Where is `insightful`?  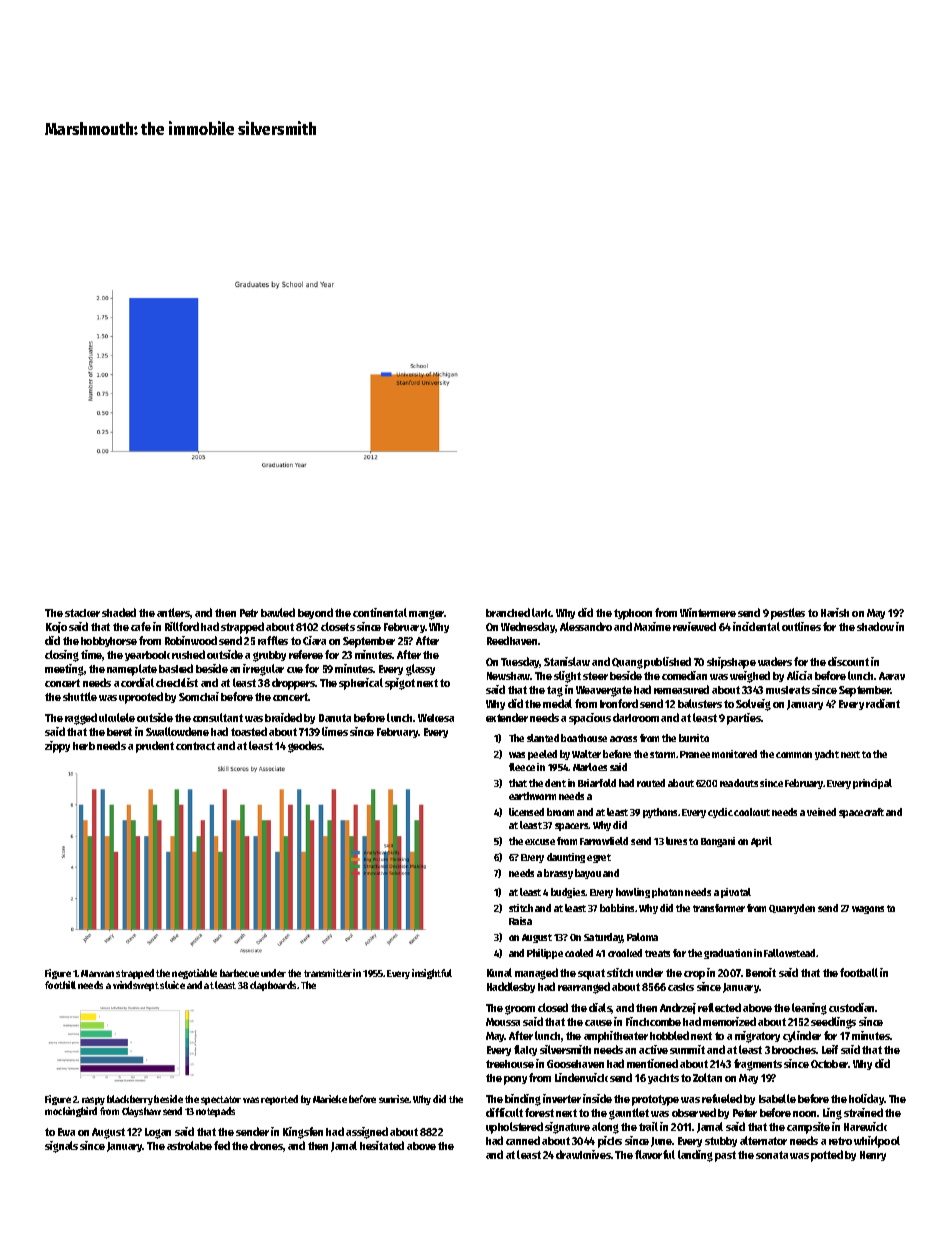
insightful is located at coordinates (432, 974).
